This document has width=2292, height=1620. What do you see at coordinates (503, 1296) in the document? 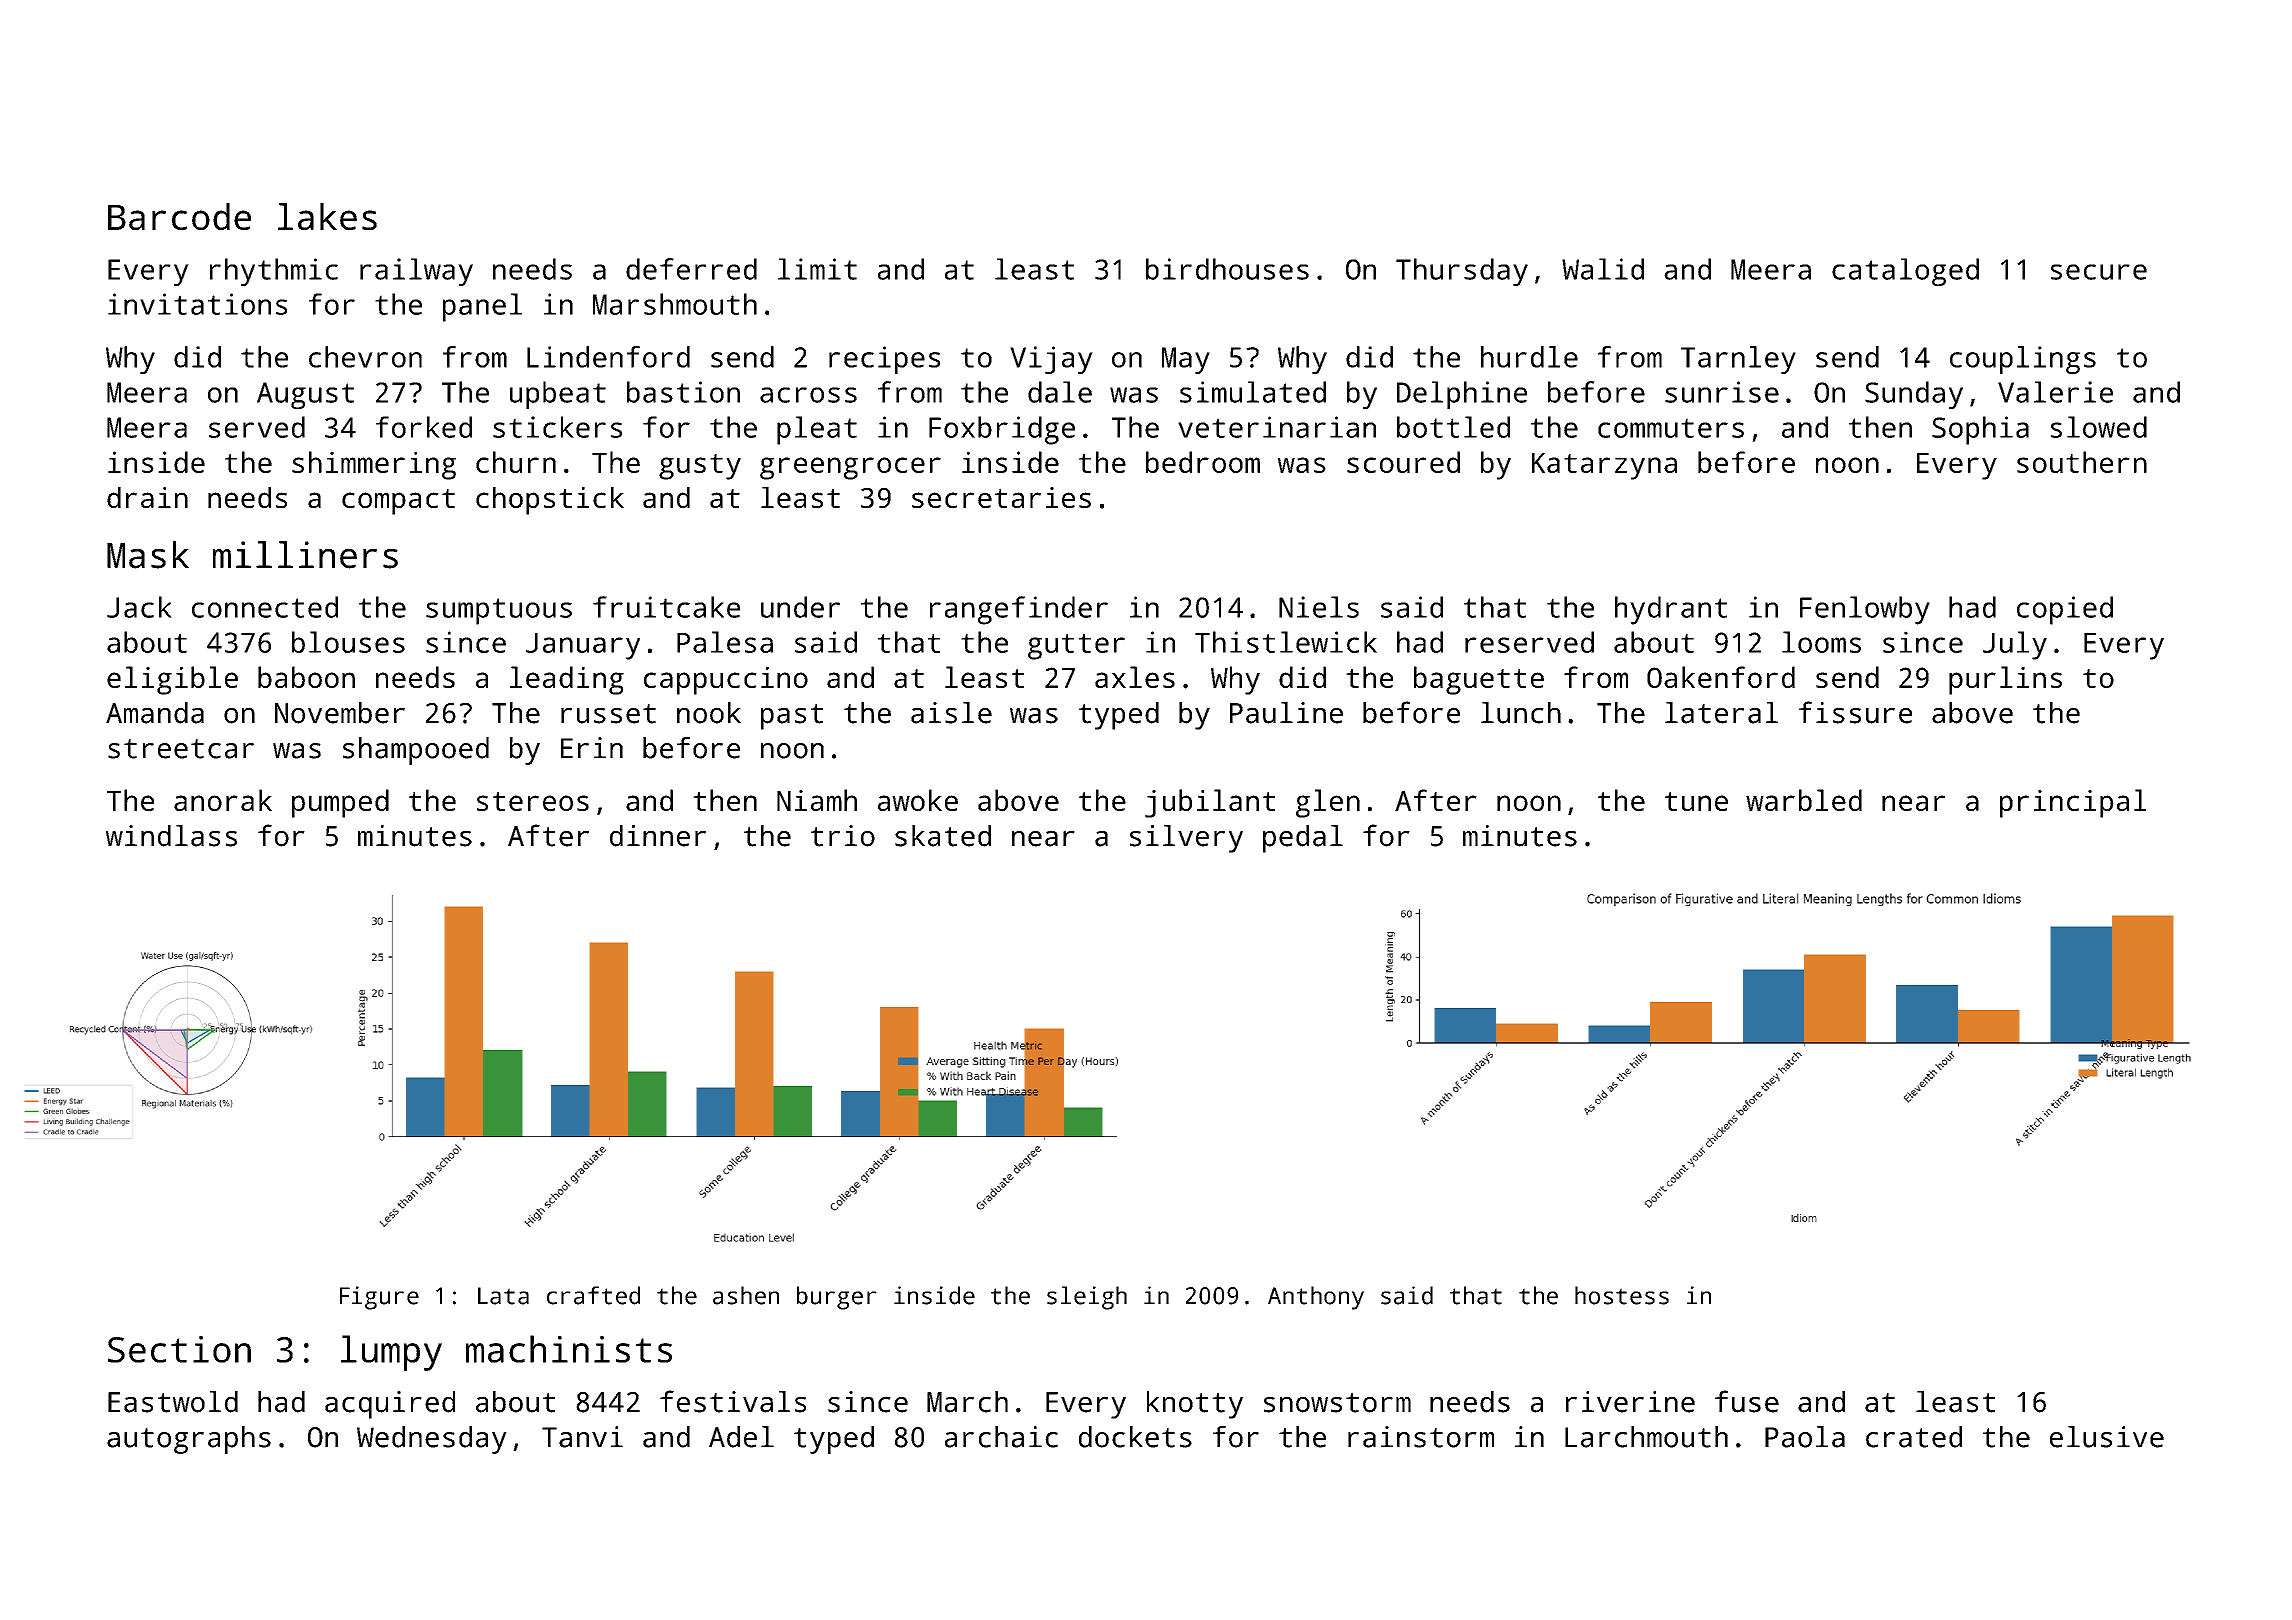
I see `Lata` at bounding box center [503, 1296].
